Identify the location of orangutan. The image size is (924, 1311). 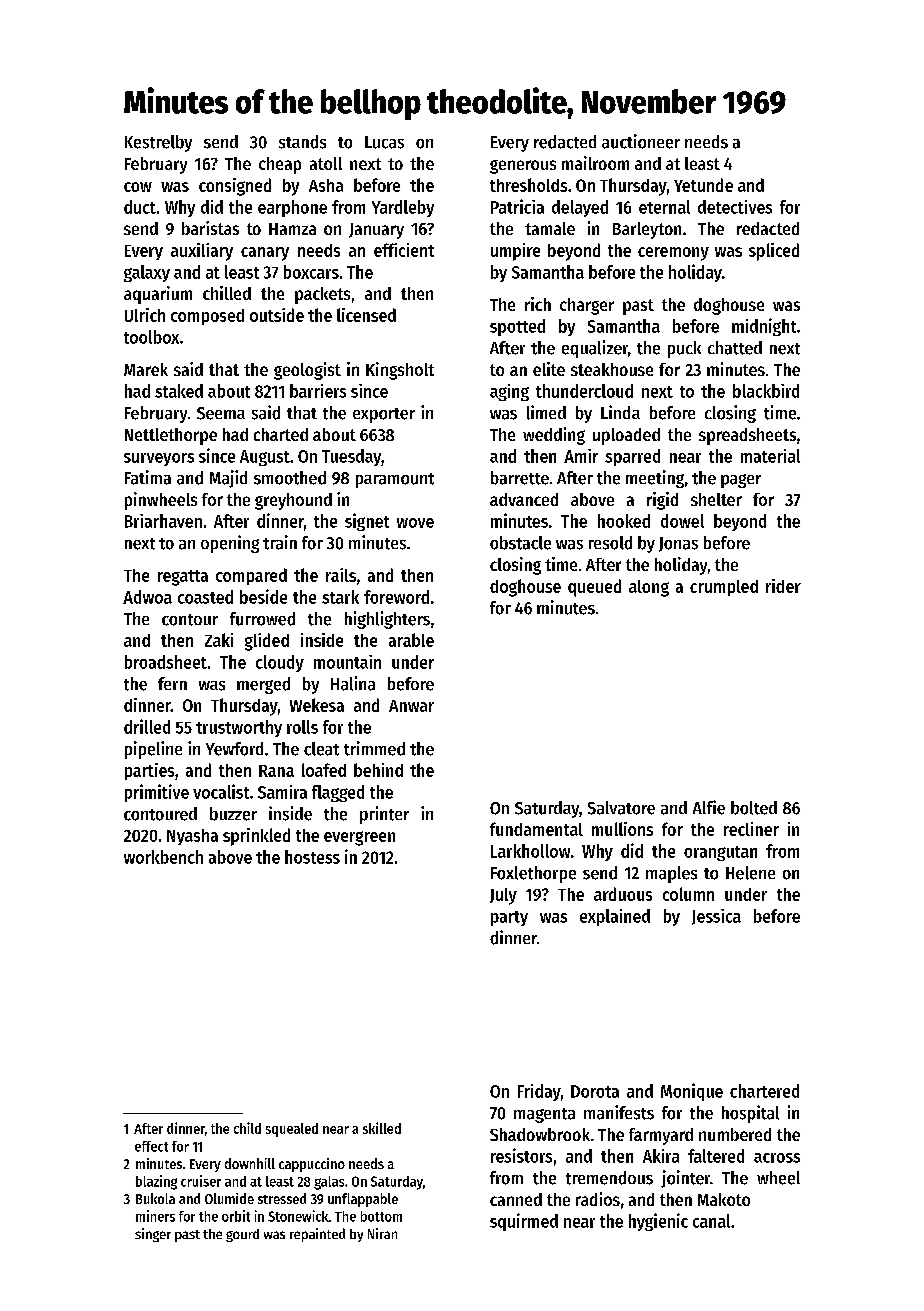
(720, 853).
